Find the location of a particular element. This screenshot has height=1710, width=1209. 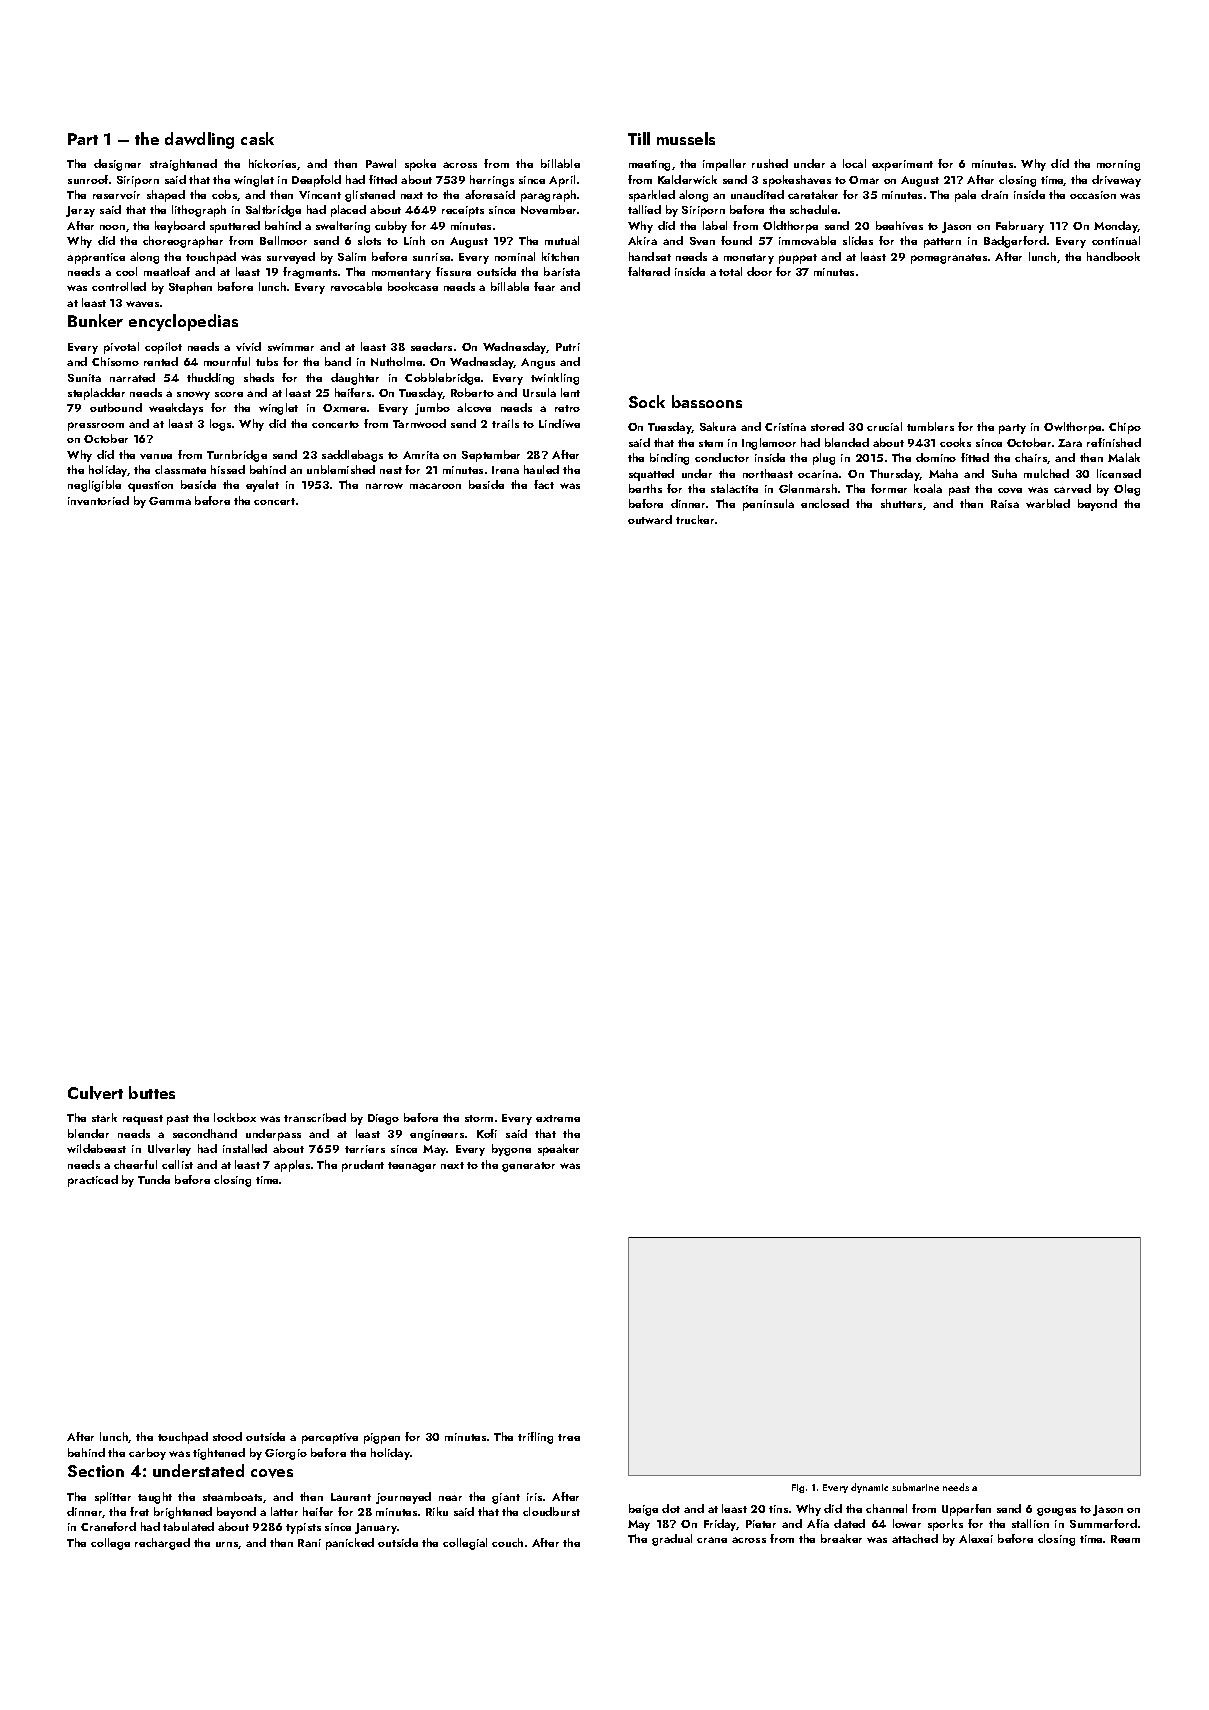

Till is located at coordinates (639, 138).
